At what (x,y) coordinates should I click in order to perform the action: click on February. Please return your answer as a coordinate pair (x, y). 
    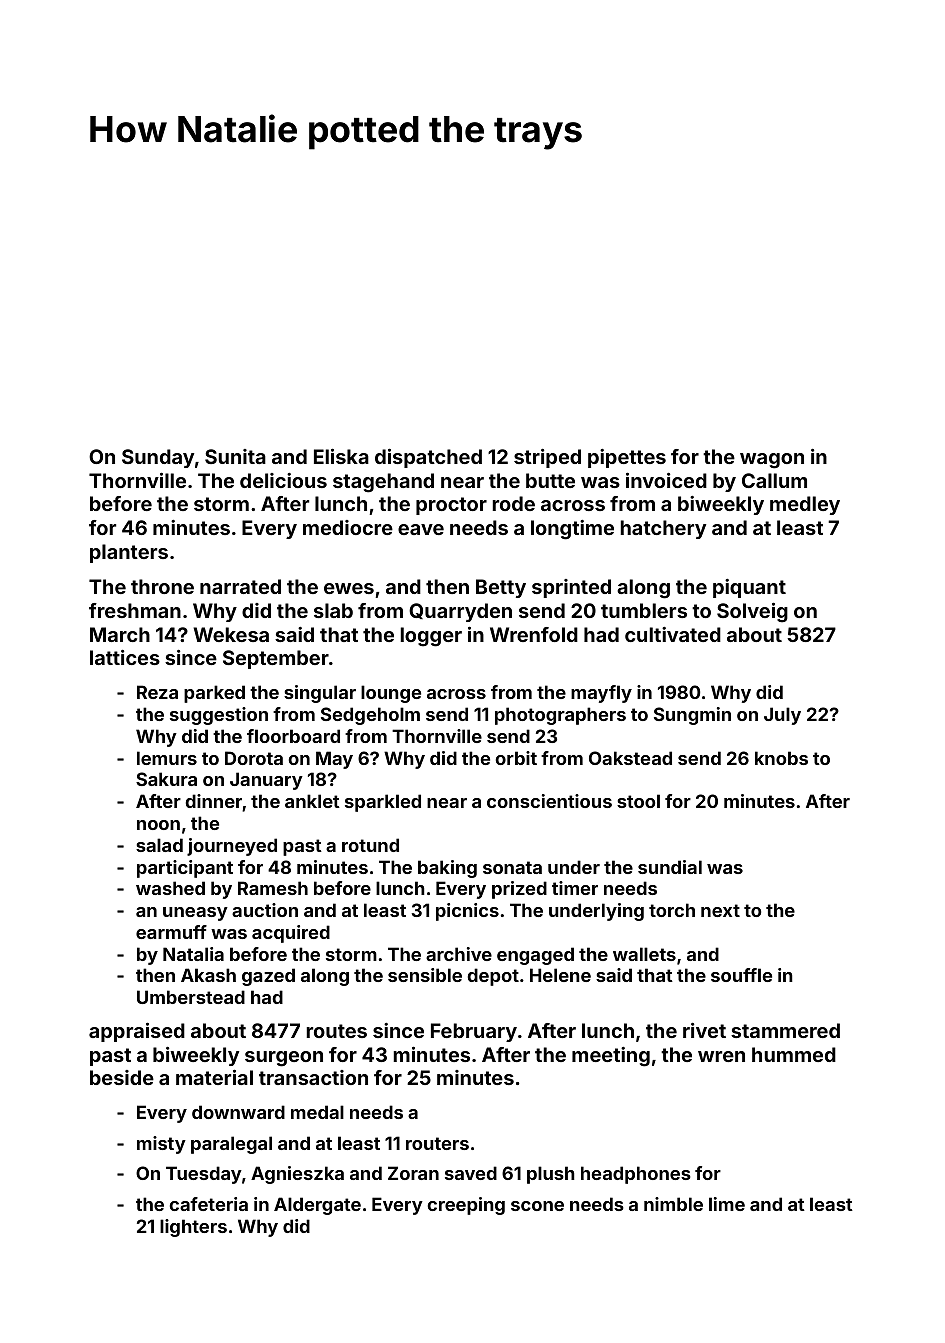
    Looking at the image, I should click on (474, 1032).
